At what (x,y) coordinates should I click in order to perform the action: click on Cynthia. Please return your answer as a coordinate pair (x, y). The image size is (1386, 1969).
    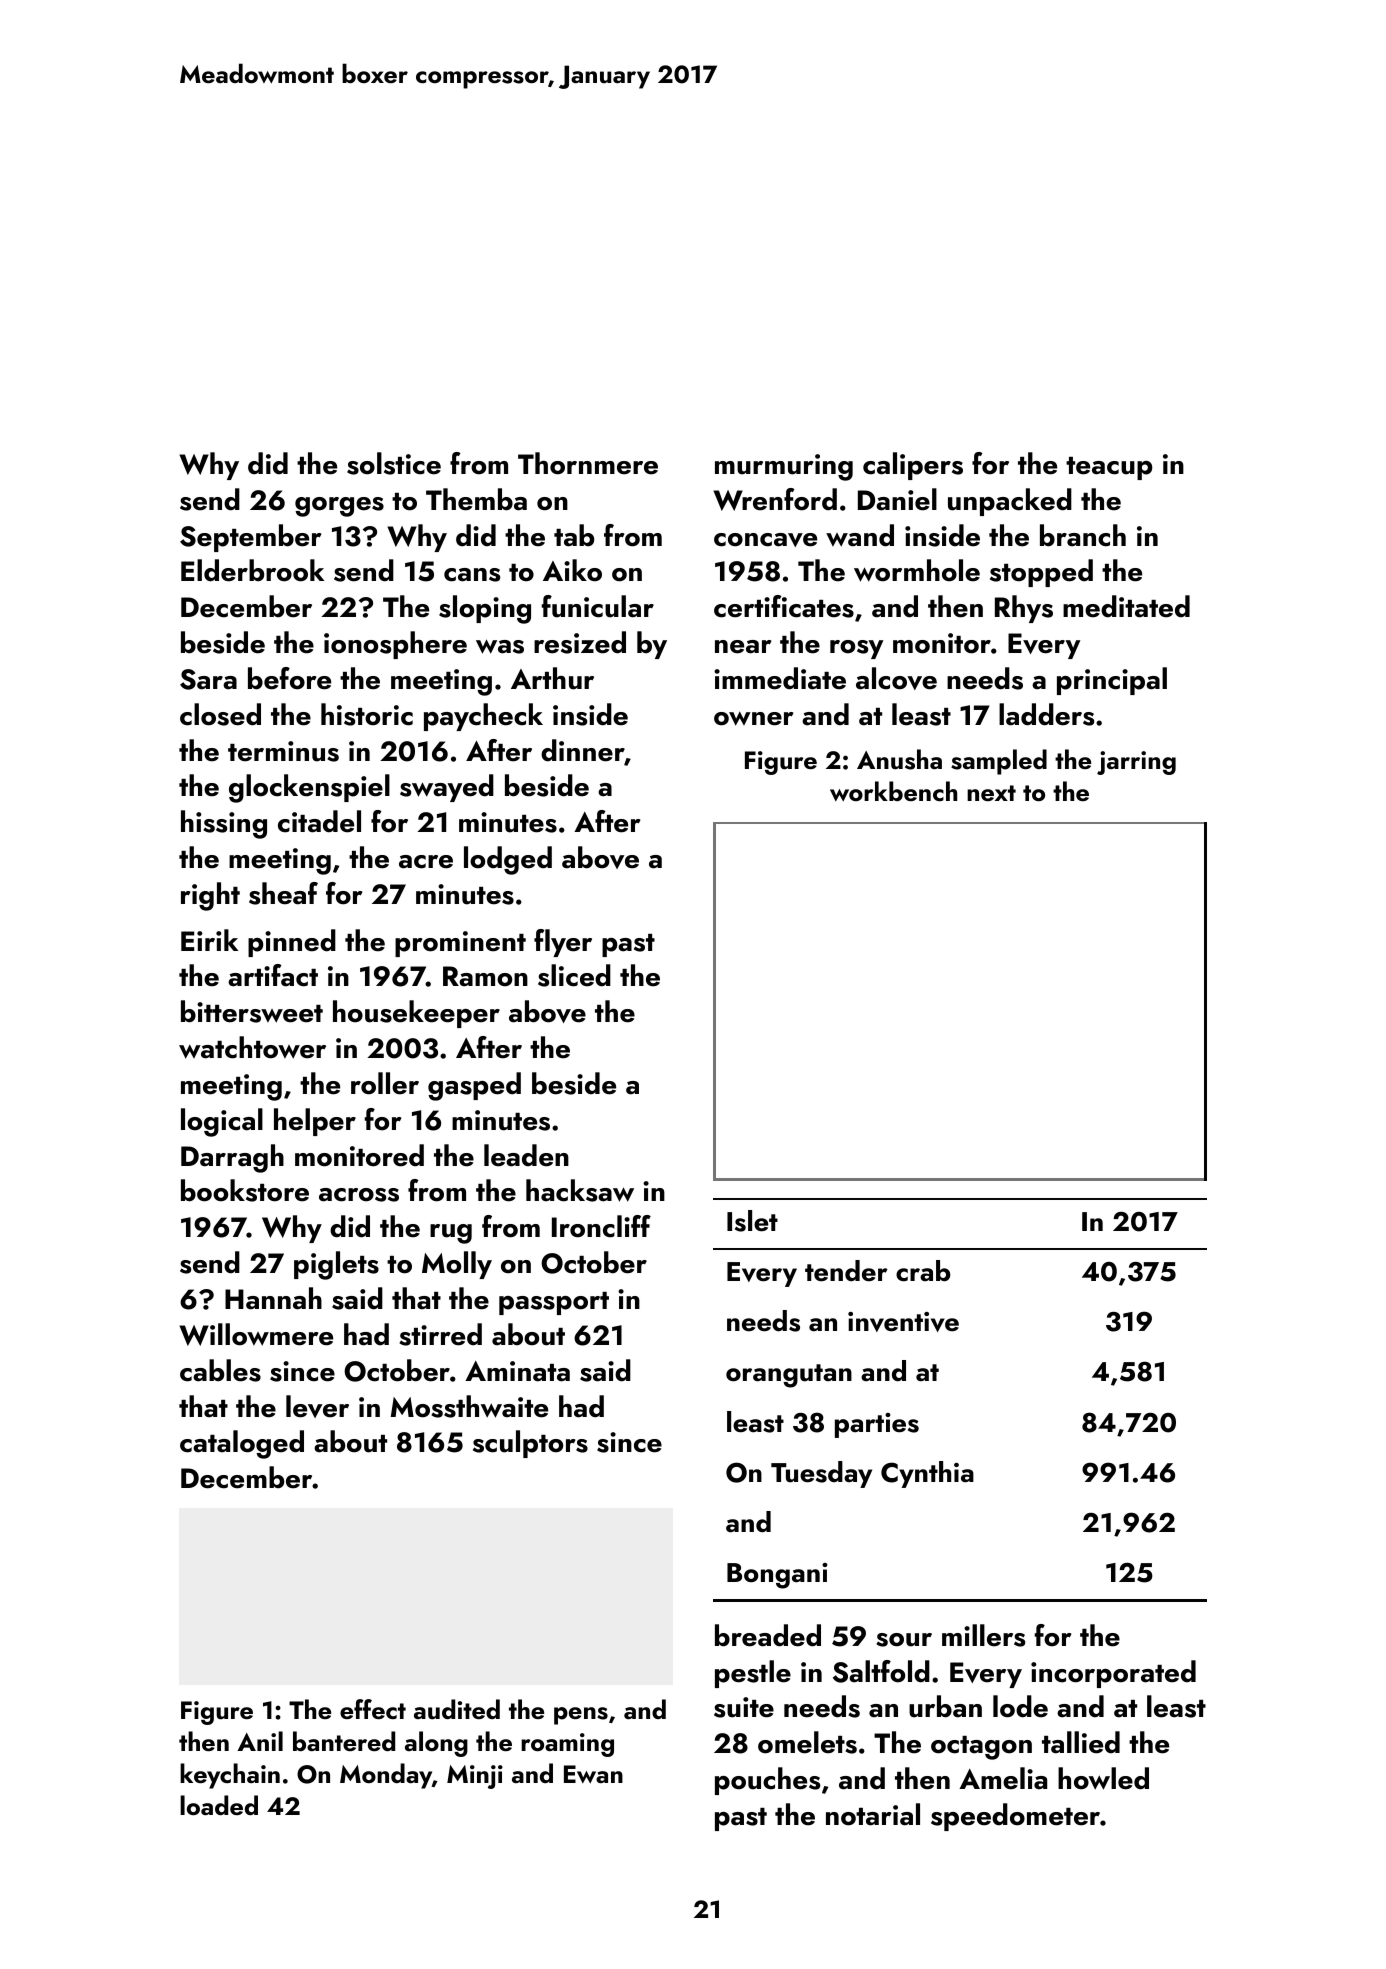
    Looking at the image, I should click on (927, 1474).
